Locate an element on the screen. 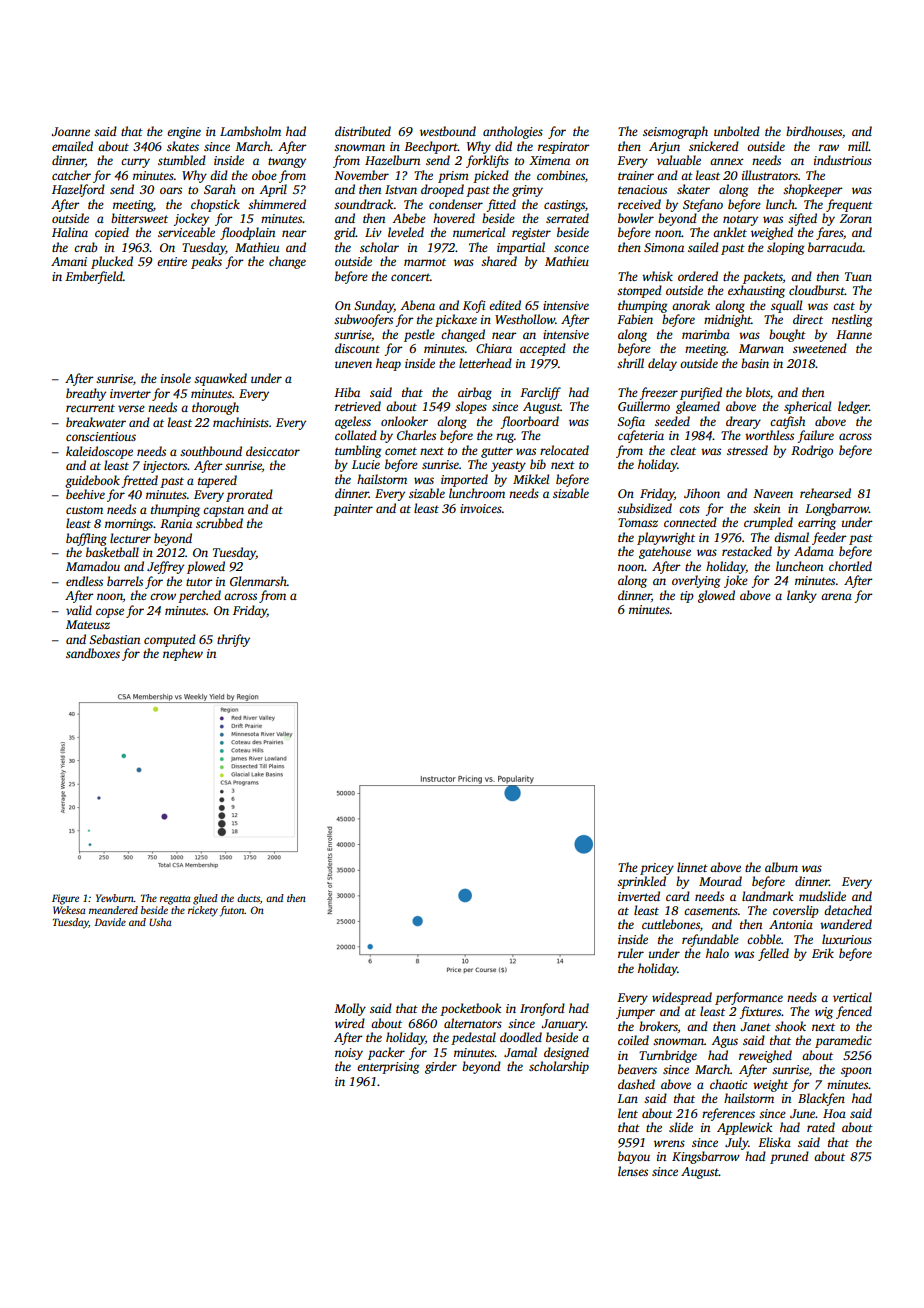 This screenshot has width=924, height=1308. Emberfield is located at coordinates (94, 277).
